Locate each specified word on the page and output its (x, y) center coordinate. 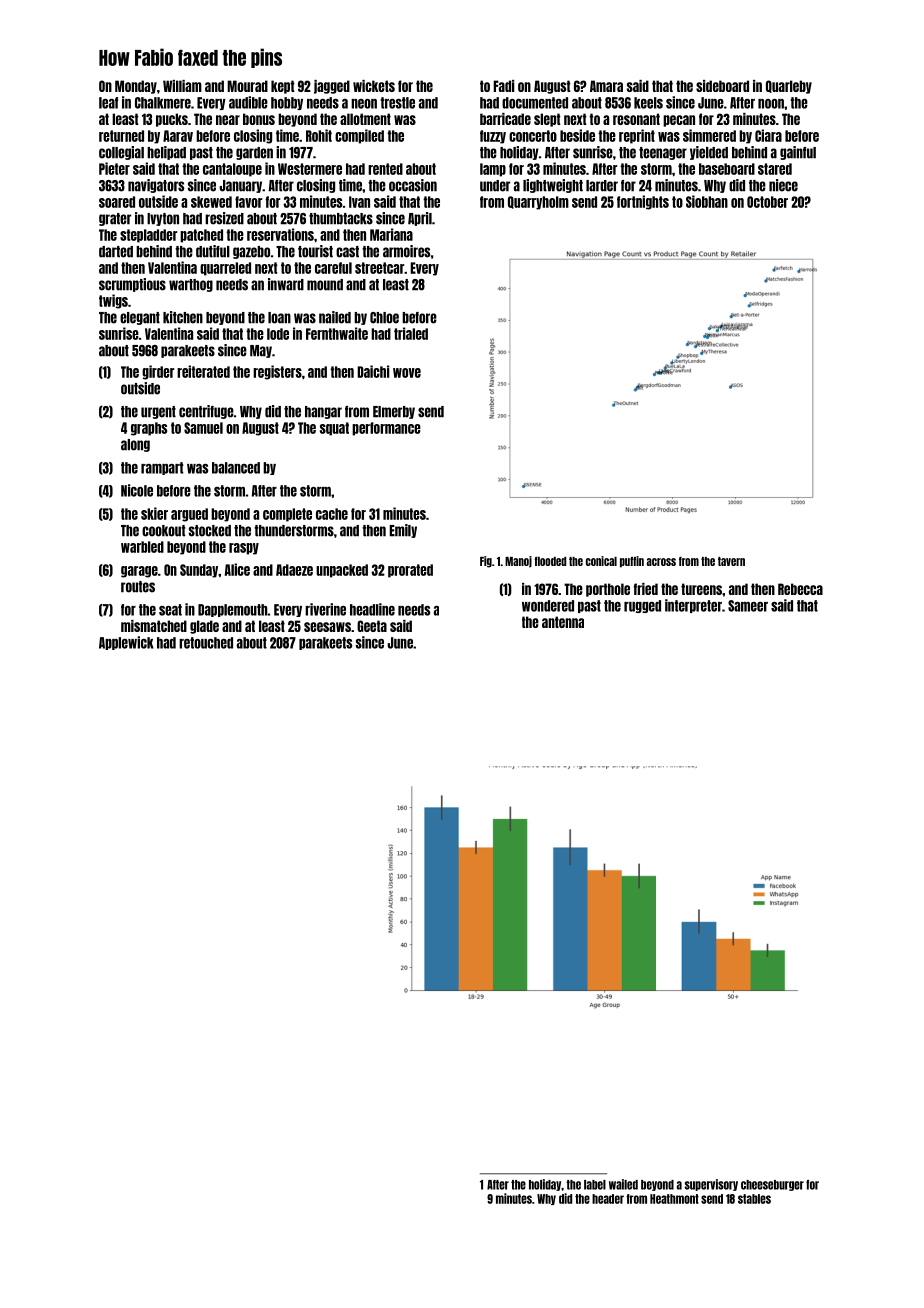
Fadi (504, 86)
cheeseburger (772, 1185)
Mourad (247, 86)
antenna (563, 622)
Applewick (126, 643)
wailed (623, 1184)
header (608, 1199)
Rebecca (800, 589)
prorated (410, 571)
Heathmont (674, 1199)
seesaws (327, 627)
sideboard (722, 86)
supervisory (711, 1185)
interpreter (693, 606)
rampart (162, 468)
